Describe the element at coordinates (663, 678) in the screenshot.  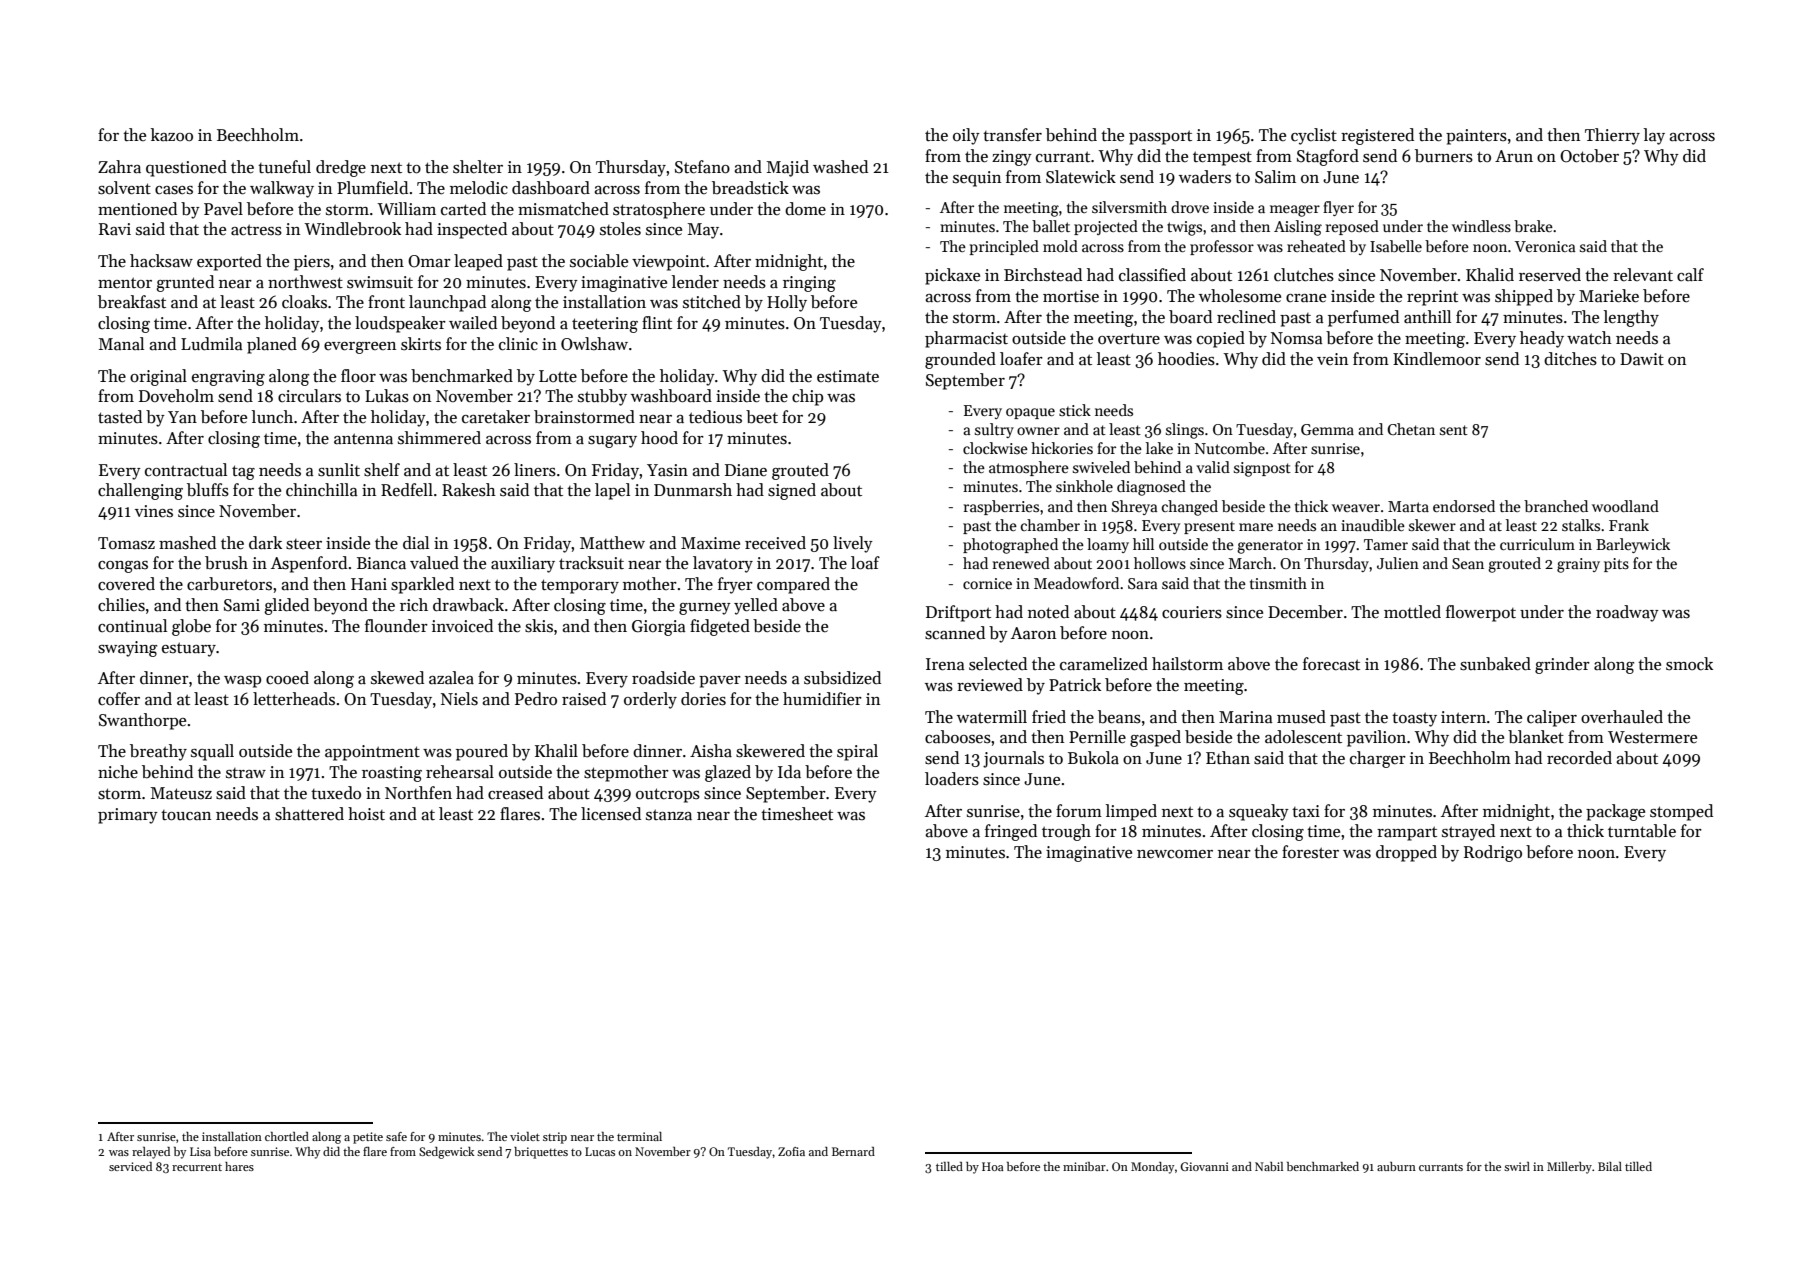
I see `roadside` at that location.
